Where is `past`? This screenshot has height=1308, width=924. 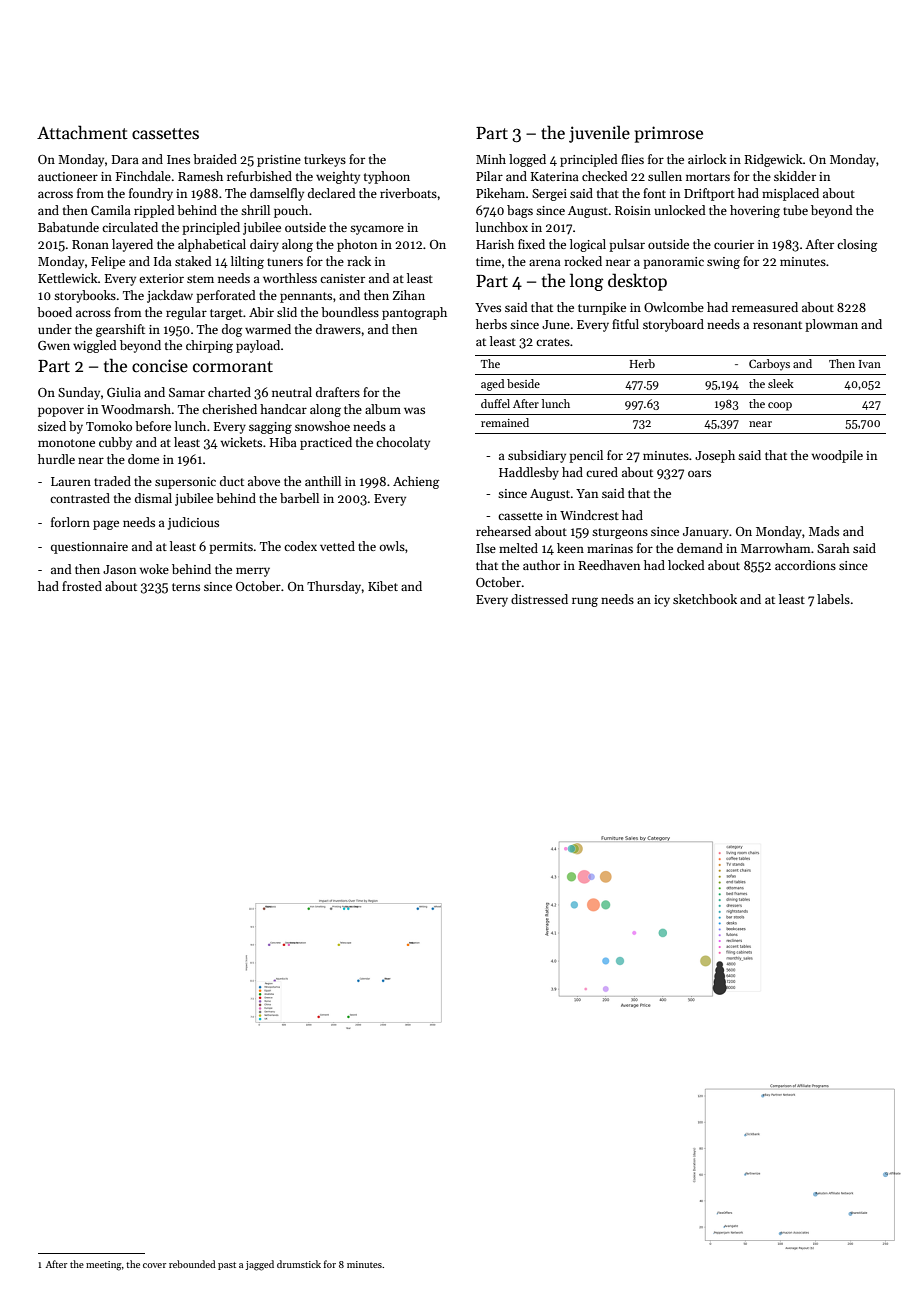
past is located at coordinates (227, 1266).
